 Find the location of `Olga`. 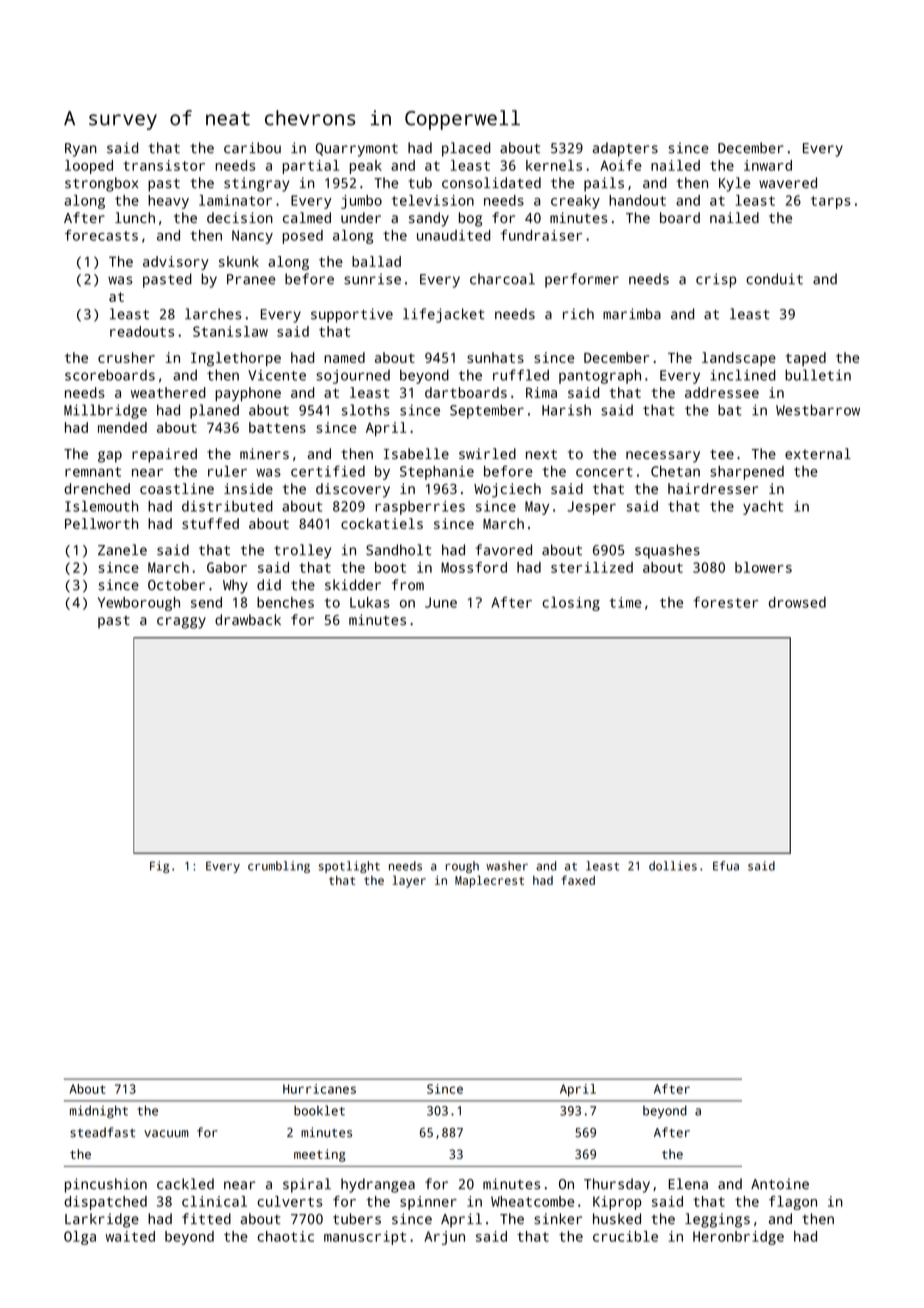

Olga is located at coordinates (80, 1238).
